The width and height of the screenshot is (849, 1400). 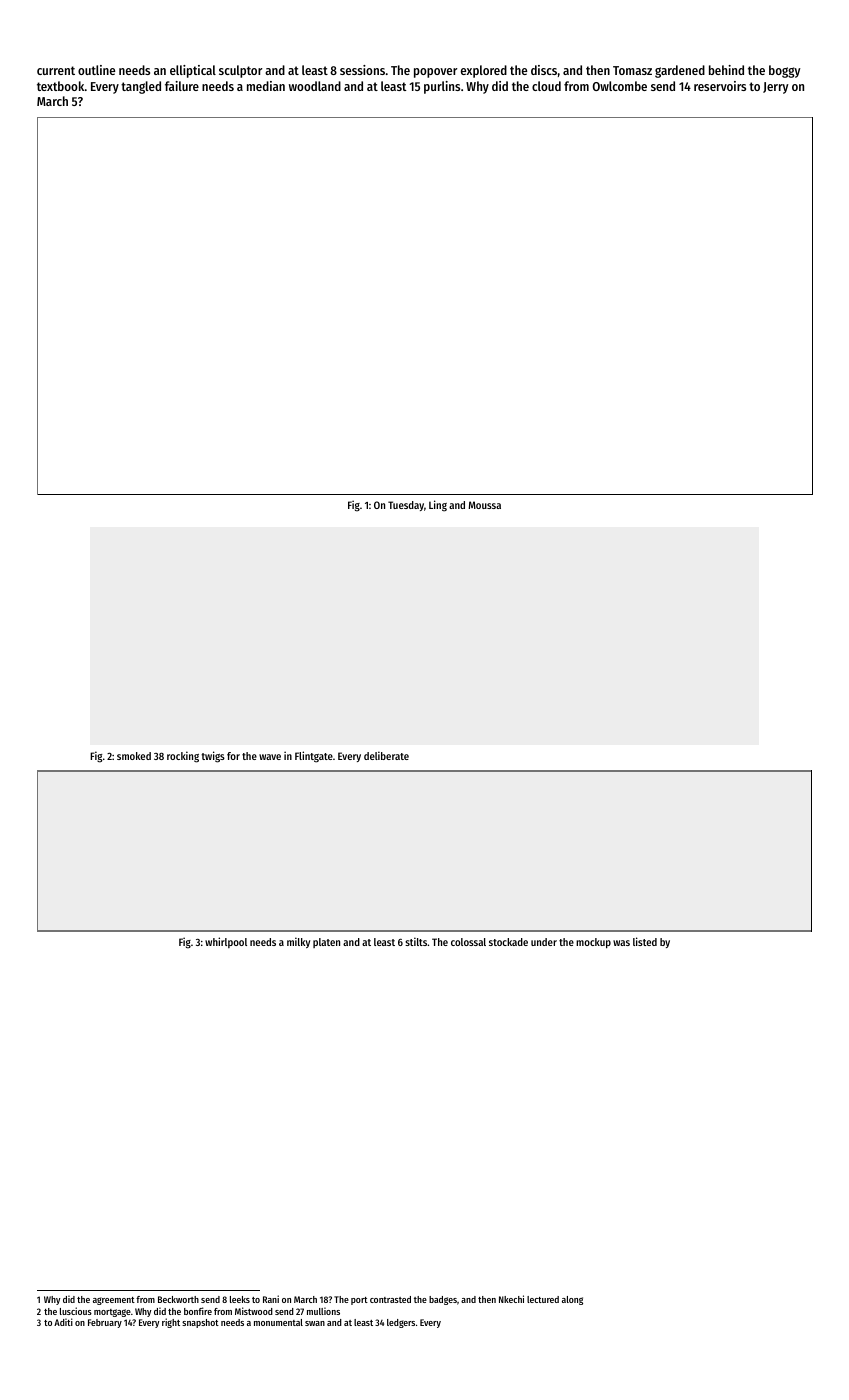 What do you see at coordinates (484, 505) in the screenshot?
I see `Moussa` at bounding box center [484, 505].
